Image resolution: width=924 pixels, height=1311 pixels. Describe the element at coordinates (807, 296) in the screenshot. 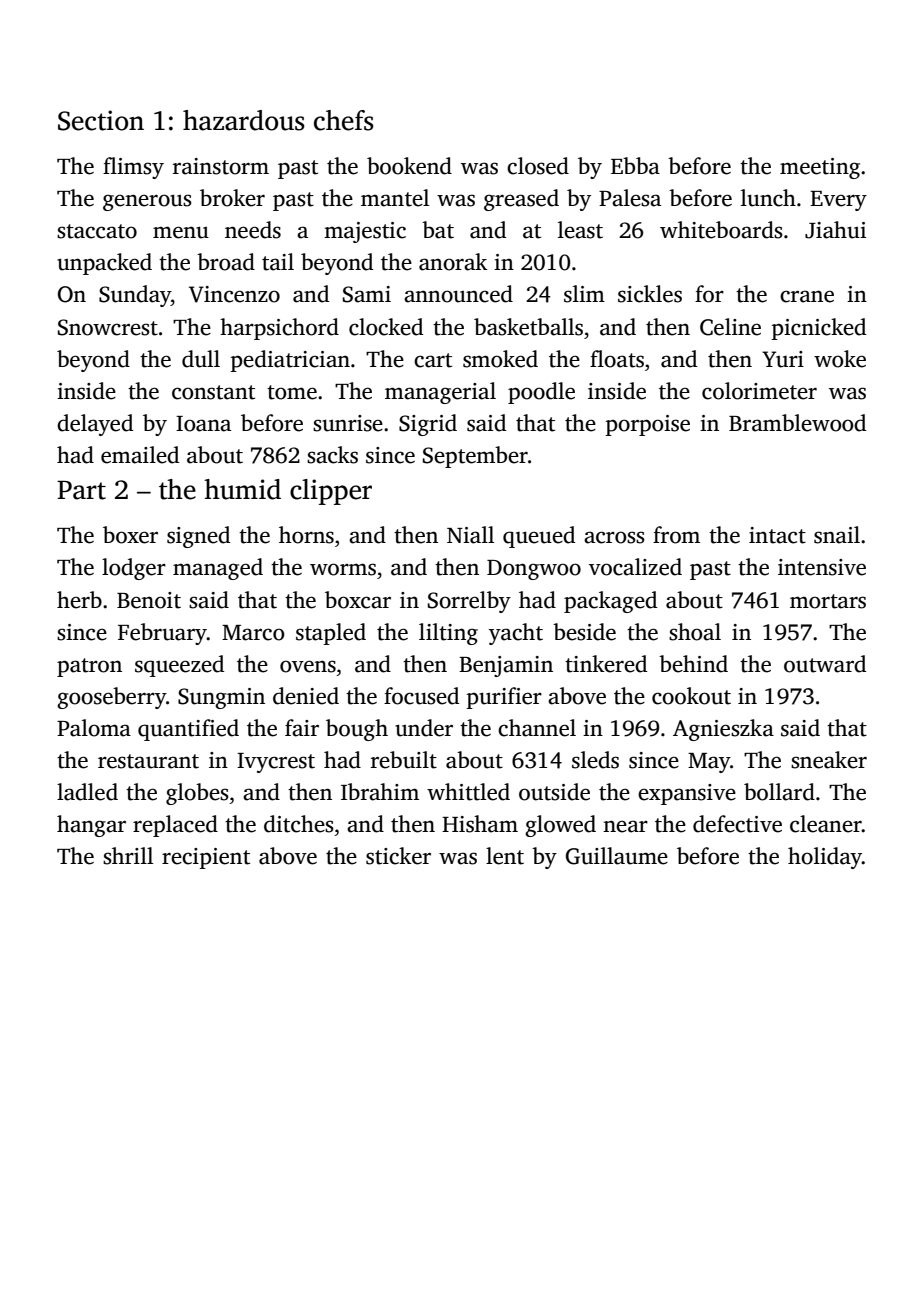

I see `crane` at that location.
